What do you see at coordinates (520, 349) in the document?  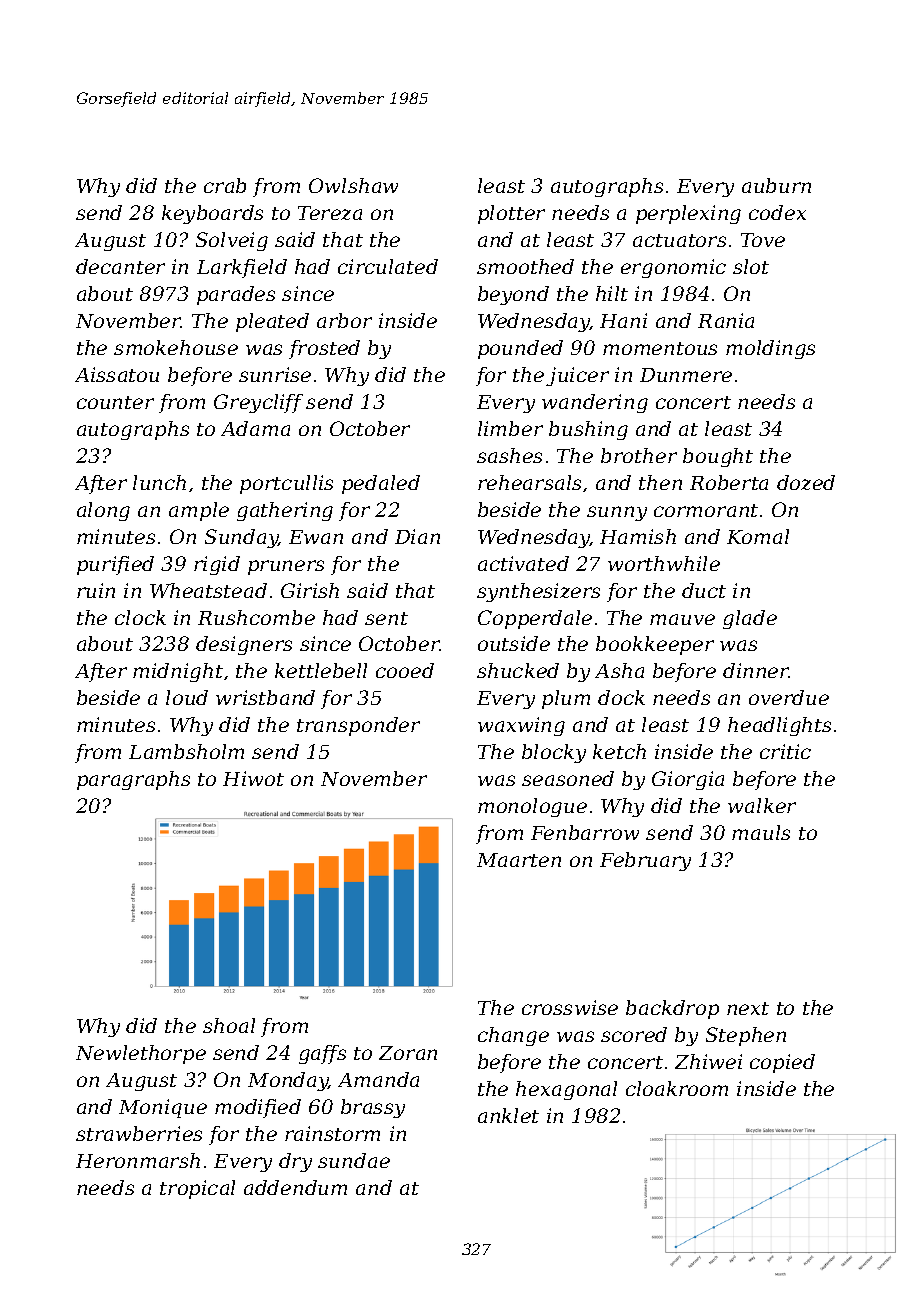 I see `pounded` at bounding box center [520, 349].
